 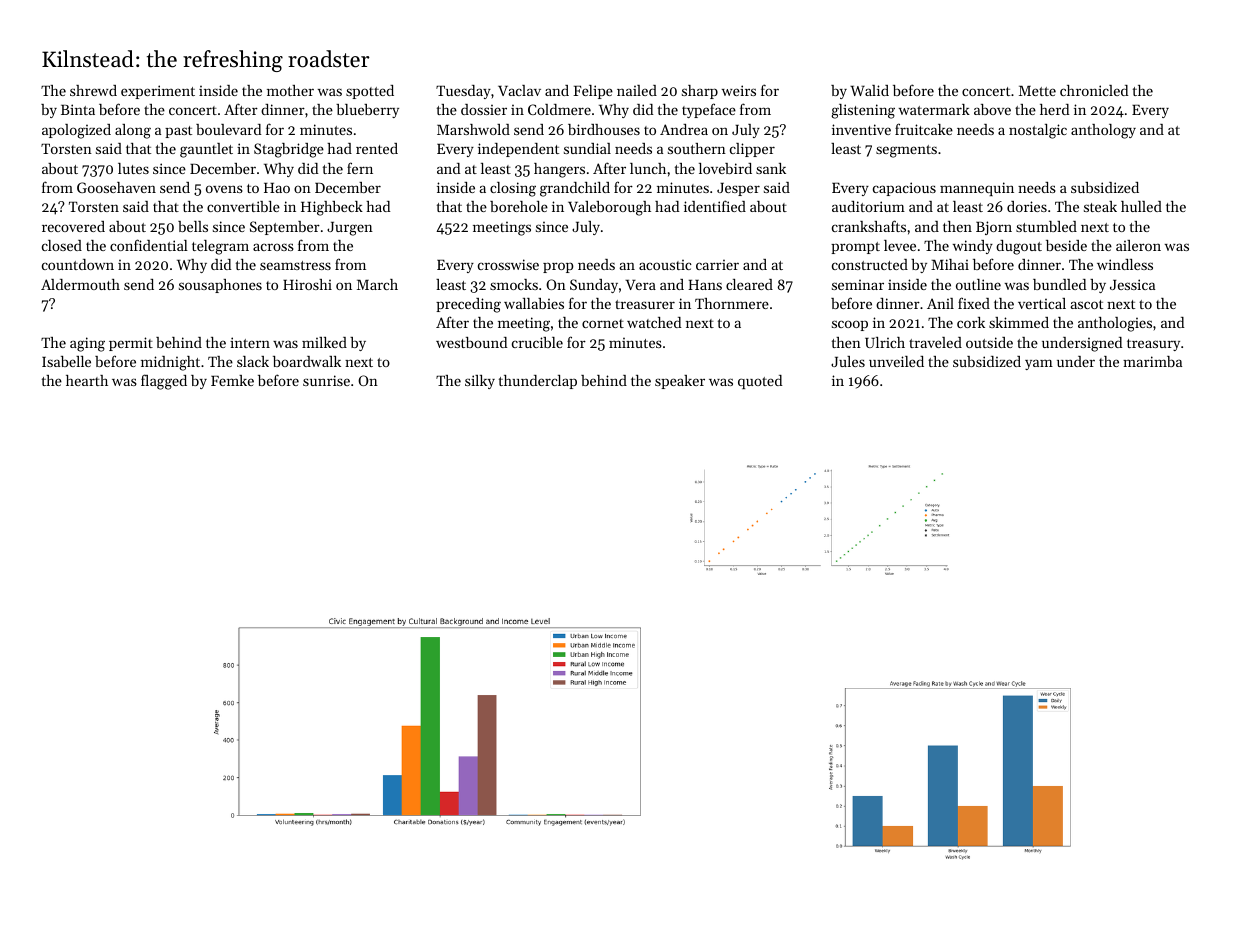 I want to click on Mette, so click(x=1037, y=91).
